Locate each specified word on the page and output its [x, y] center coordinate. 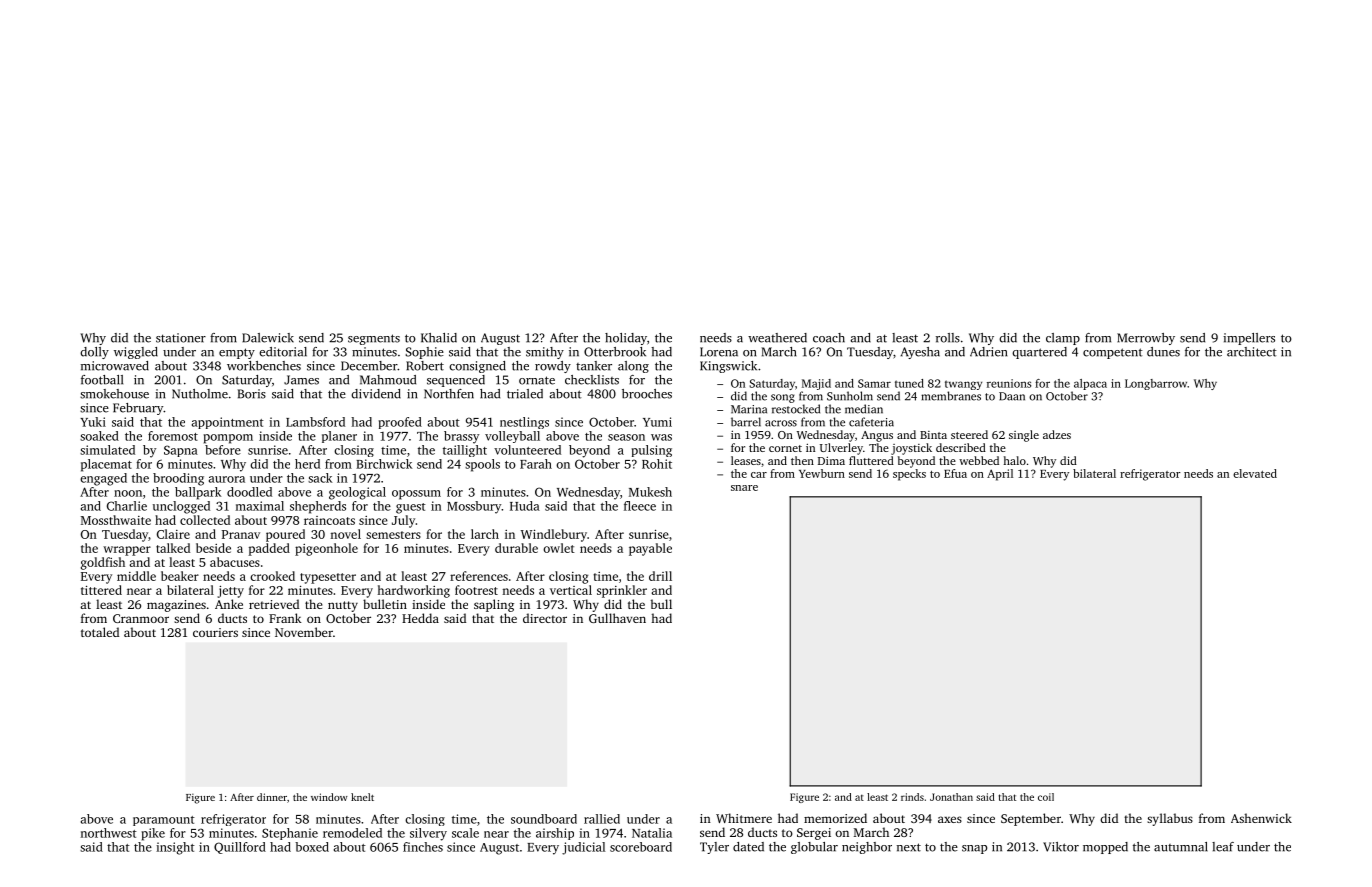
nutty [343, 606]
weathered [777, 338]
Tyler [714, 848]
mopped [1105, 848]
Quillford [240, 848]
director [545, 618]
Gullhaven [617, 618]
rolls [948, 338]
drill [660, 576]
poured [285, 535]
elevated [1255, 473]
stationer [181, 338]
